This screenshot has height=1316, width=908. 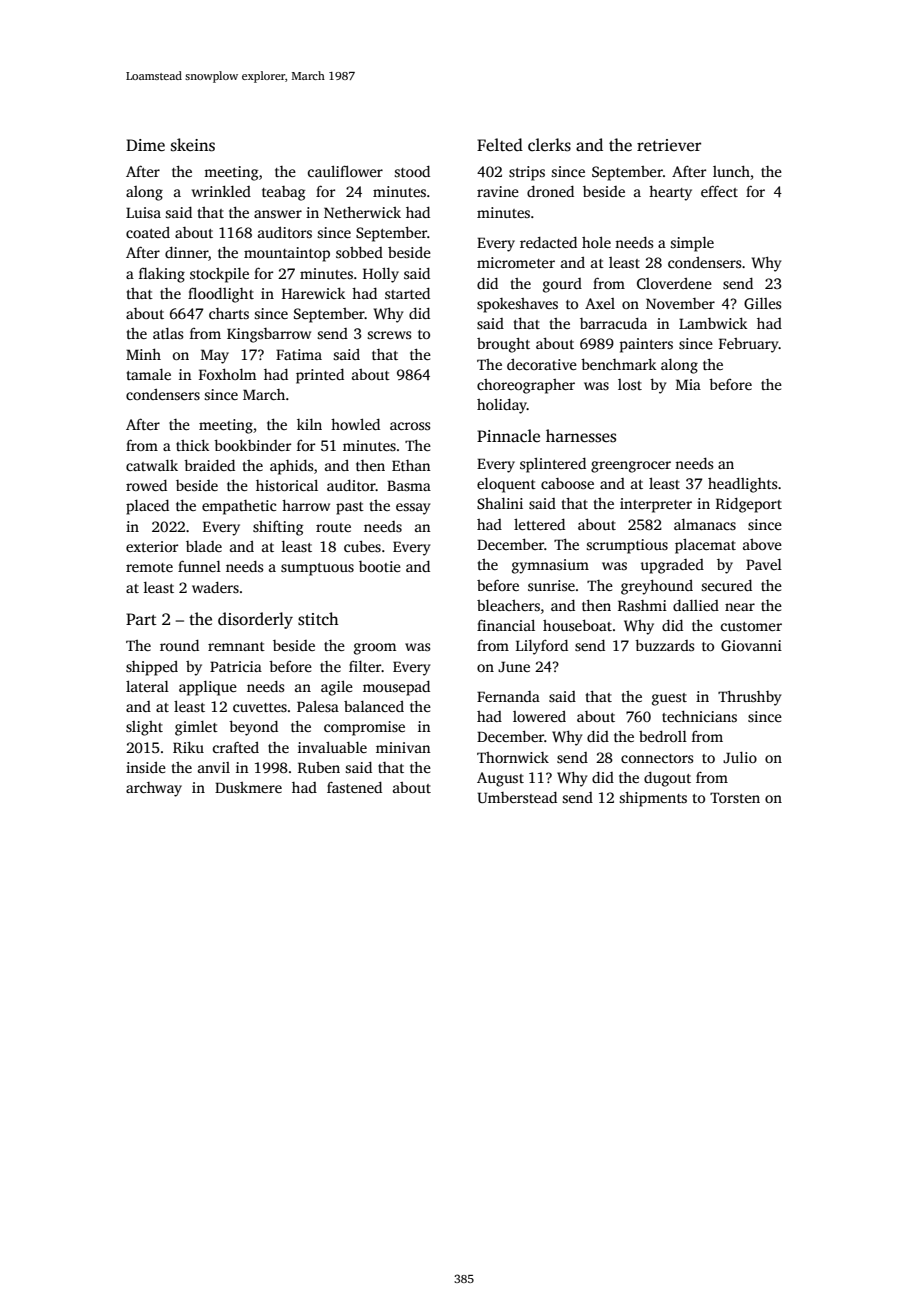 I want to click on archway, so click(x=154, y=789).
